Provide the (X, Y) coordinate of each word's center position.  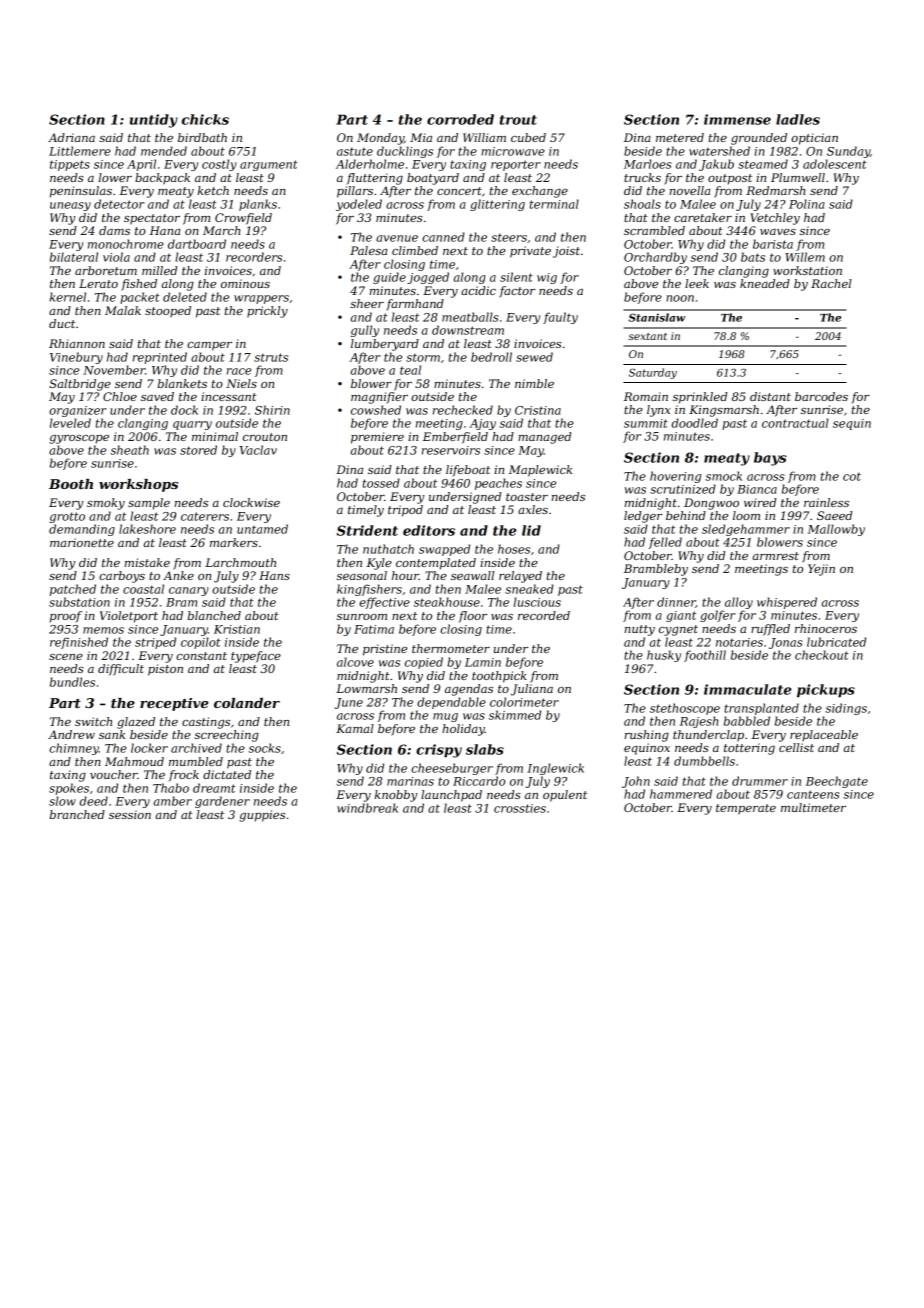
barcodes (821, 396)
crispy (439, 751)
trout (518, 120)
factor (517, 292)
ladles (798, 119)
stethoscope (685, 709)
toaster (527, 497)
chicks (205, 119)
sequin (852, 424)
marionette (82, 542)
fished (139, 285)
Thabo (171, 788)
